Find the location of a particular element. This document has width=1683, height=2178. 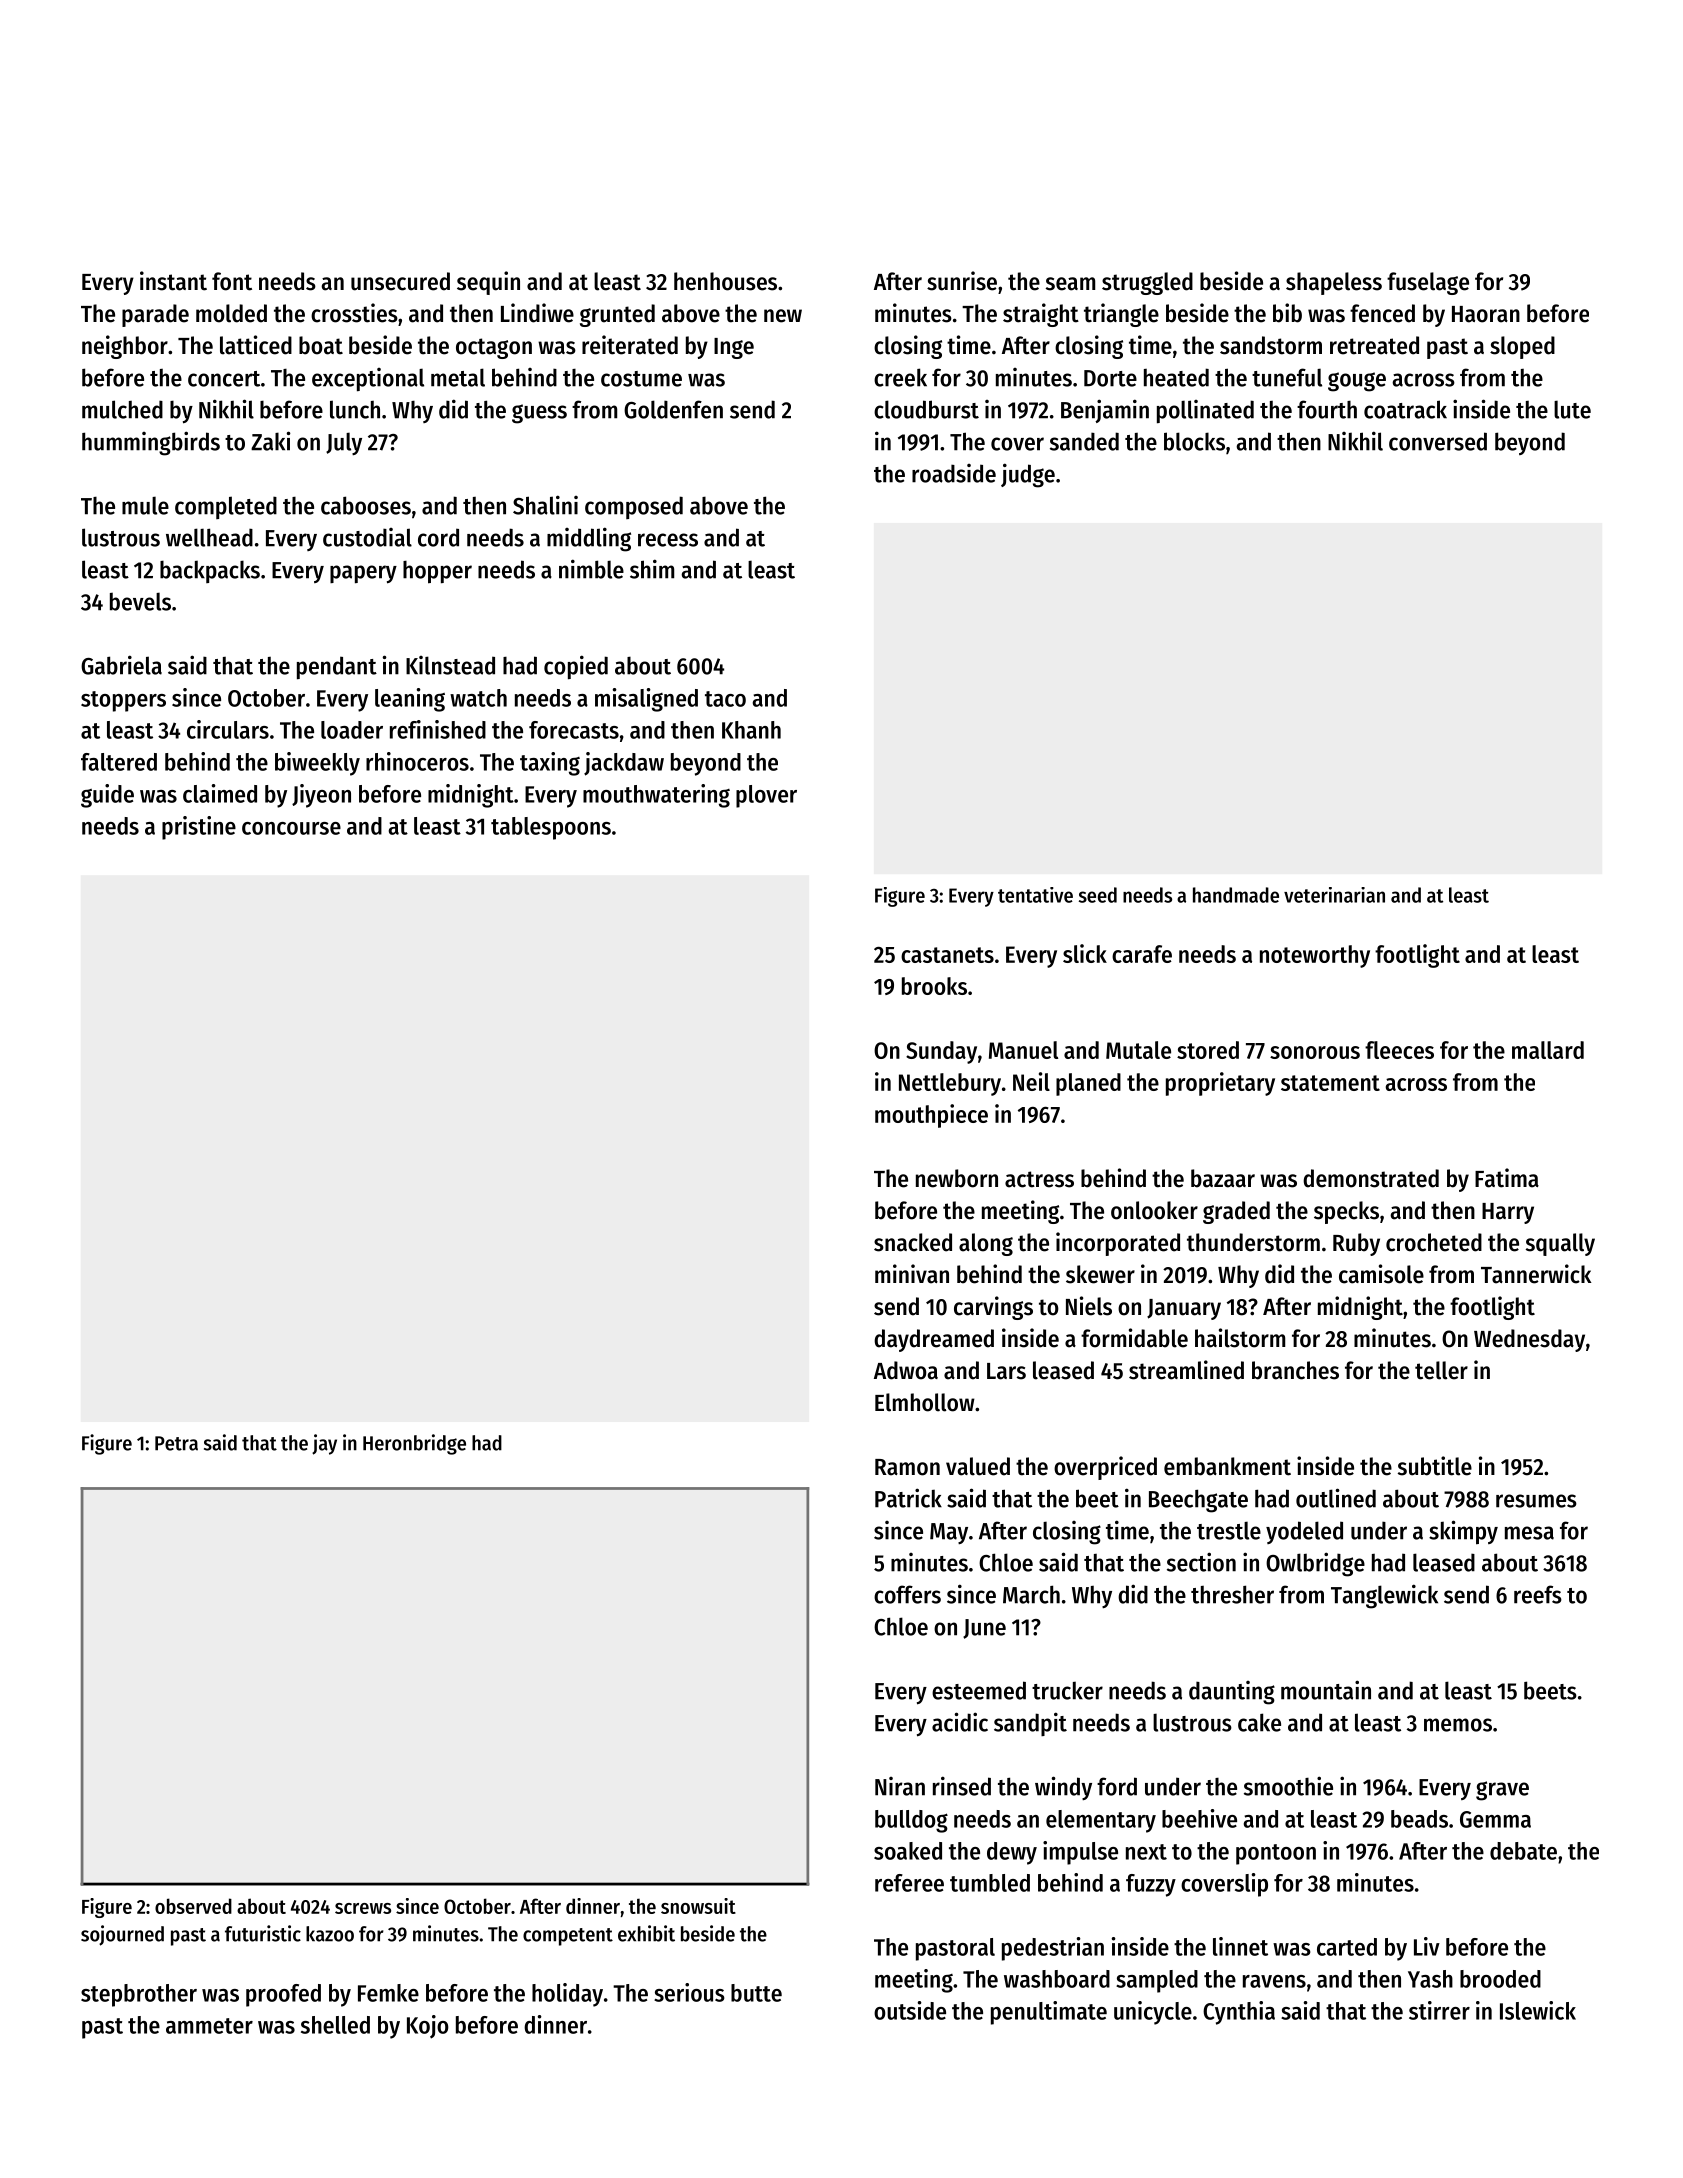

carted is located at coordinates (1347, 1947).
